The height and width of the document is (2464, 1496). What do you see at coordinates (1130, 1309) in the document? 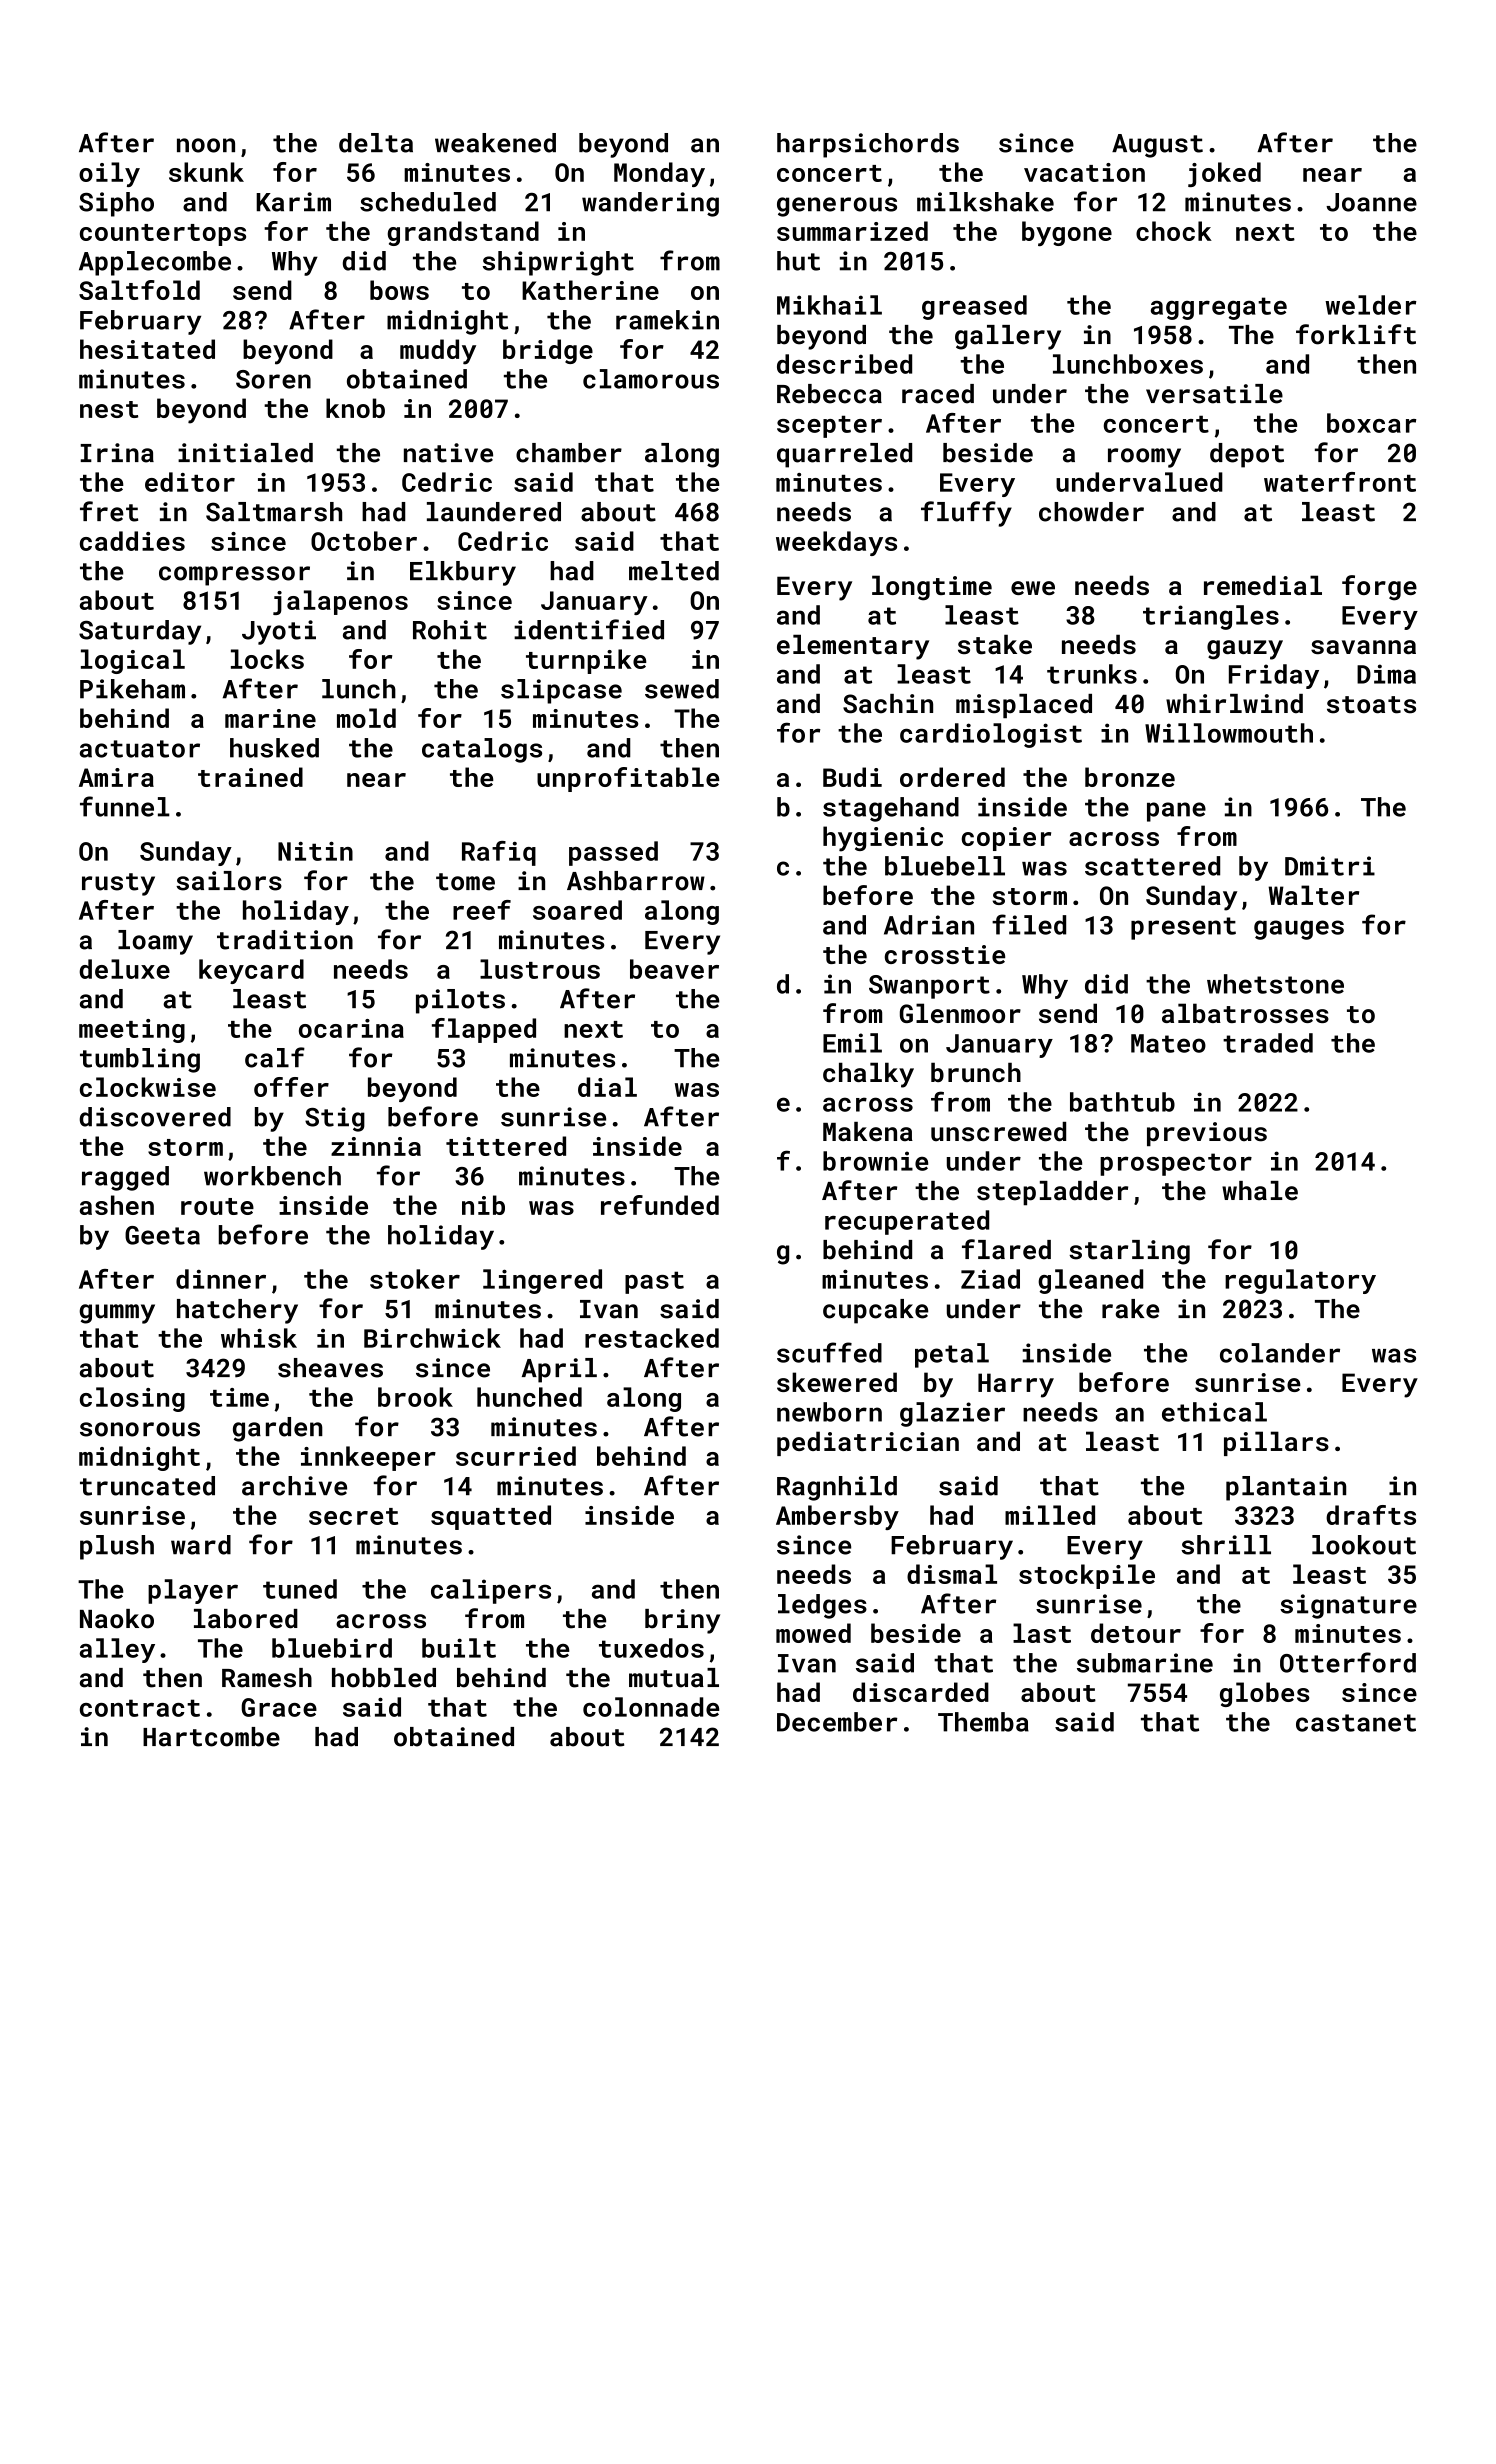
I see `rake` at bounding box center [1130, 1309].
